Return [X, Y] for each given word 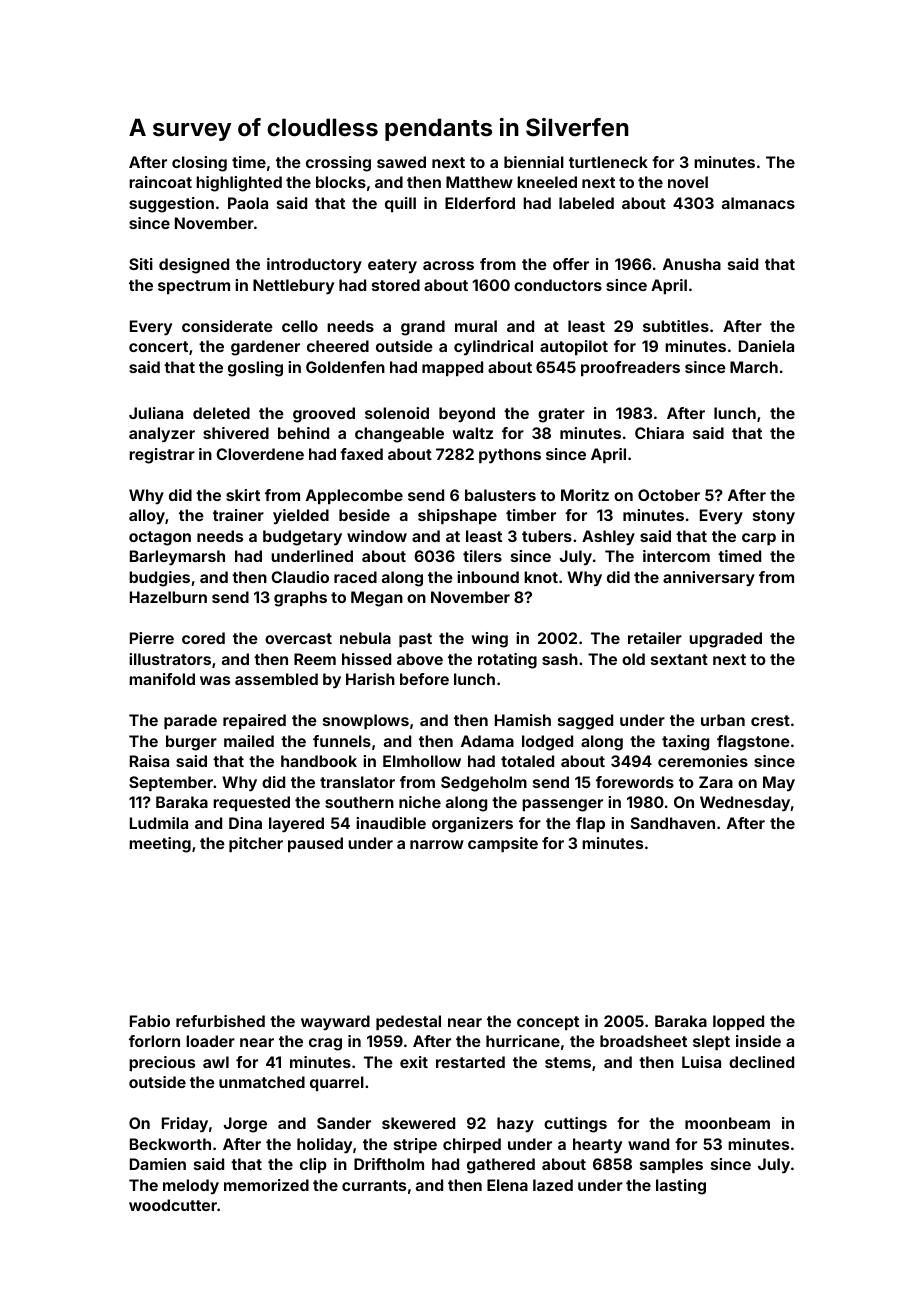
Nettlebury [293, 287]
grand [423, 328]
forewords [635, 782]
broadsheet [643, 1041]
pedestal [408, 1022]
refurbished [220, 1021]
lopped [738, 1022]
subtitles [676, 326]
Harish [370, 679]
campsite [503, 844]
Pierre [152, 638]
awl [216, 1062]
